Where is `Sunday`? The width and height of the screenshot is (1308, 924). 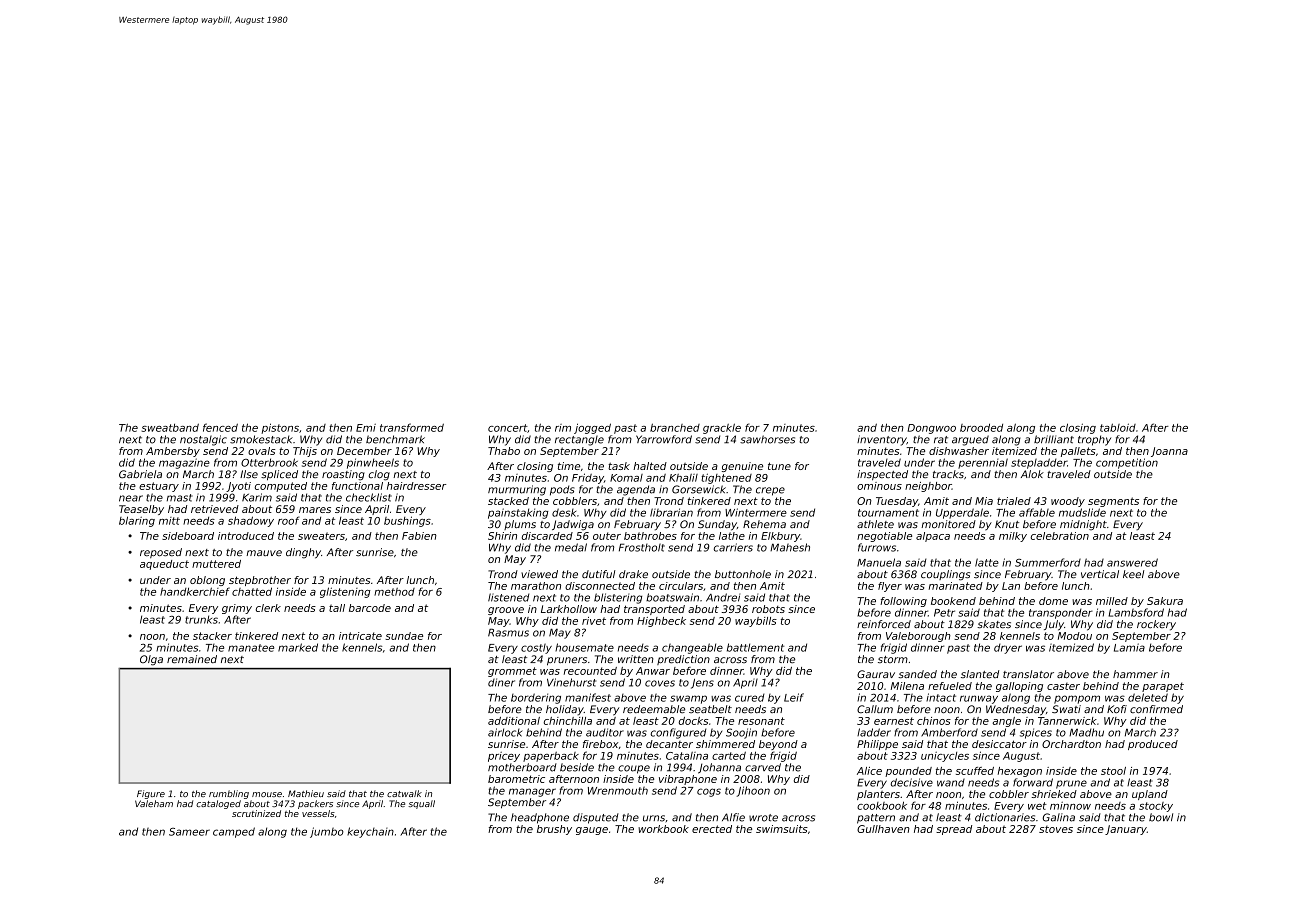
Sunday is located at coordinates (717, 525).
